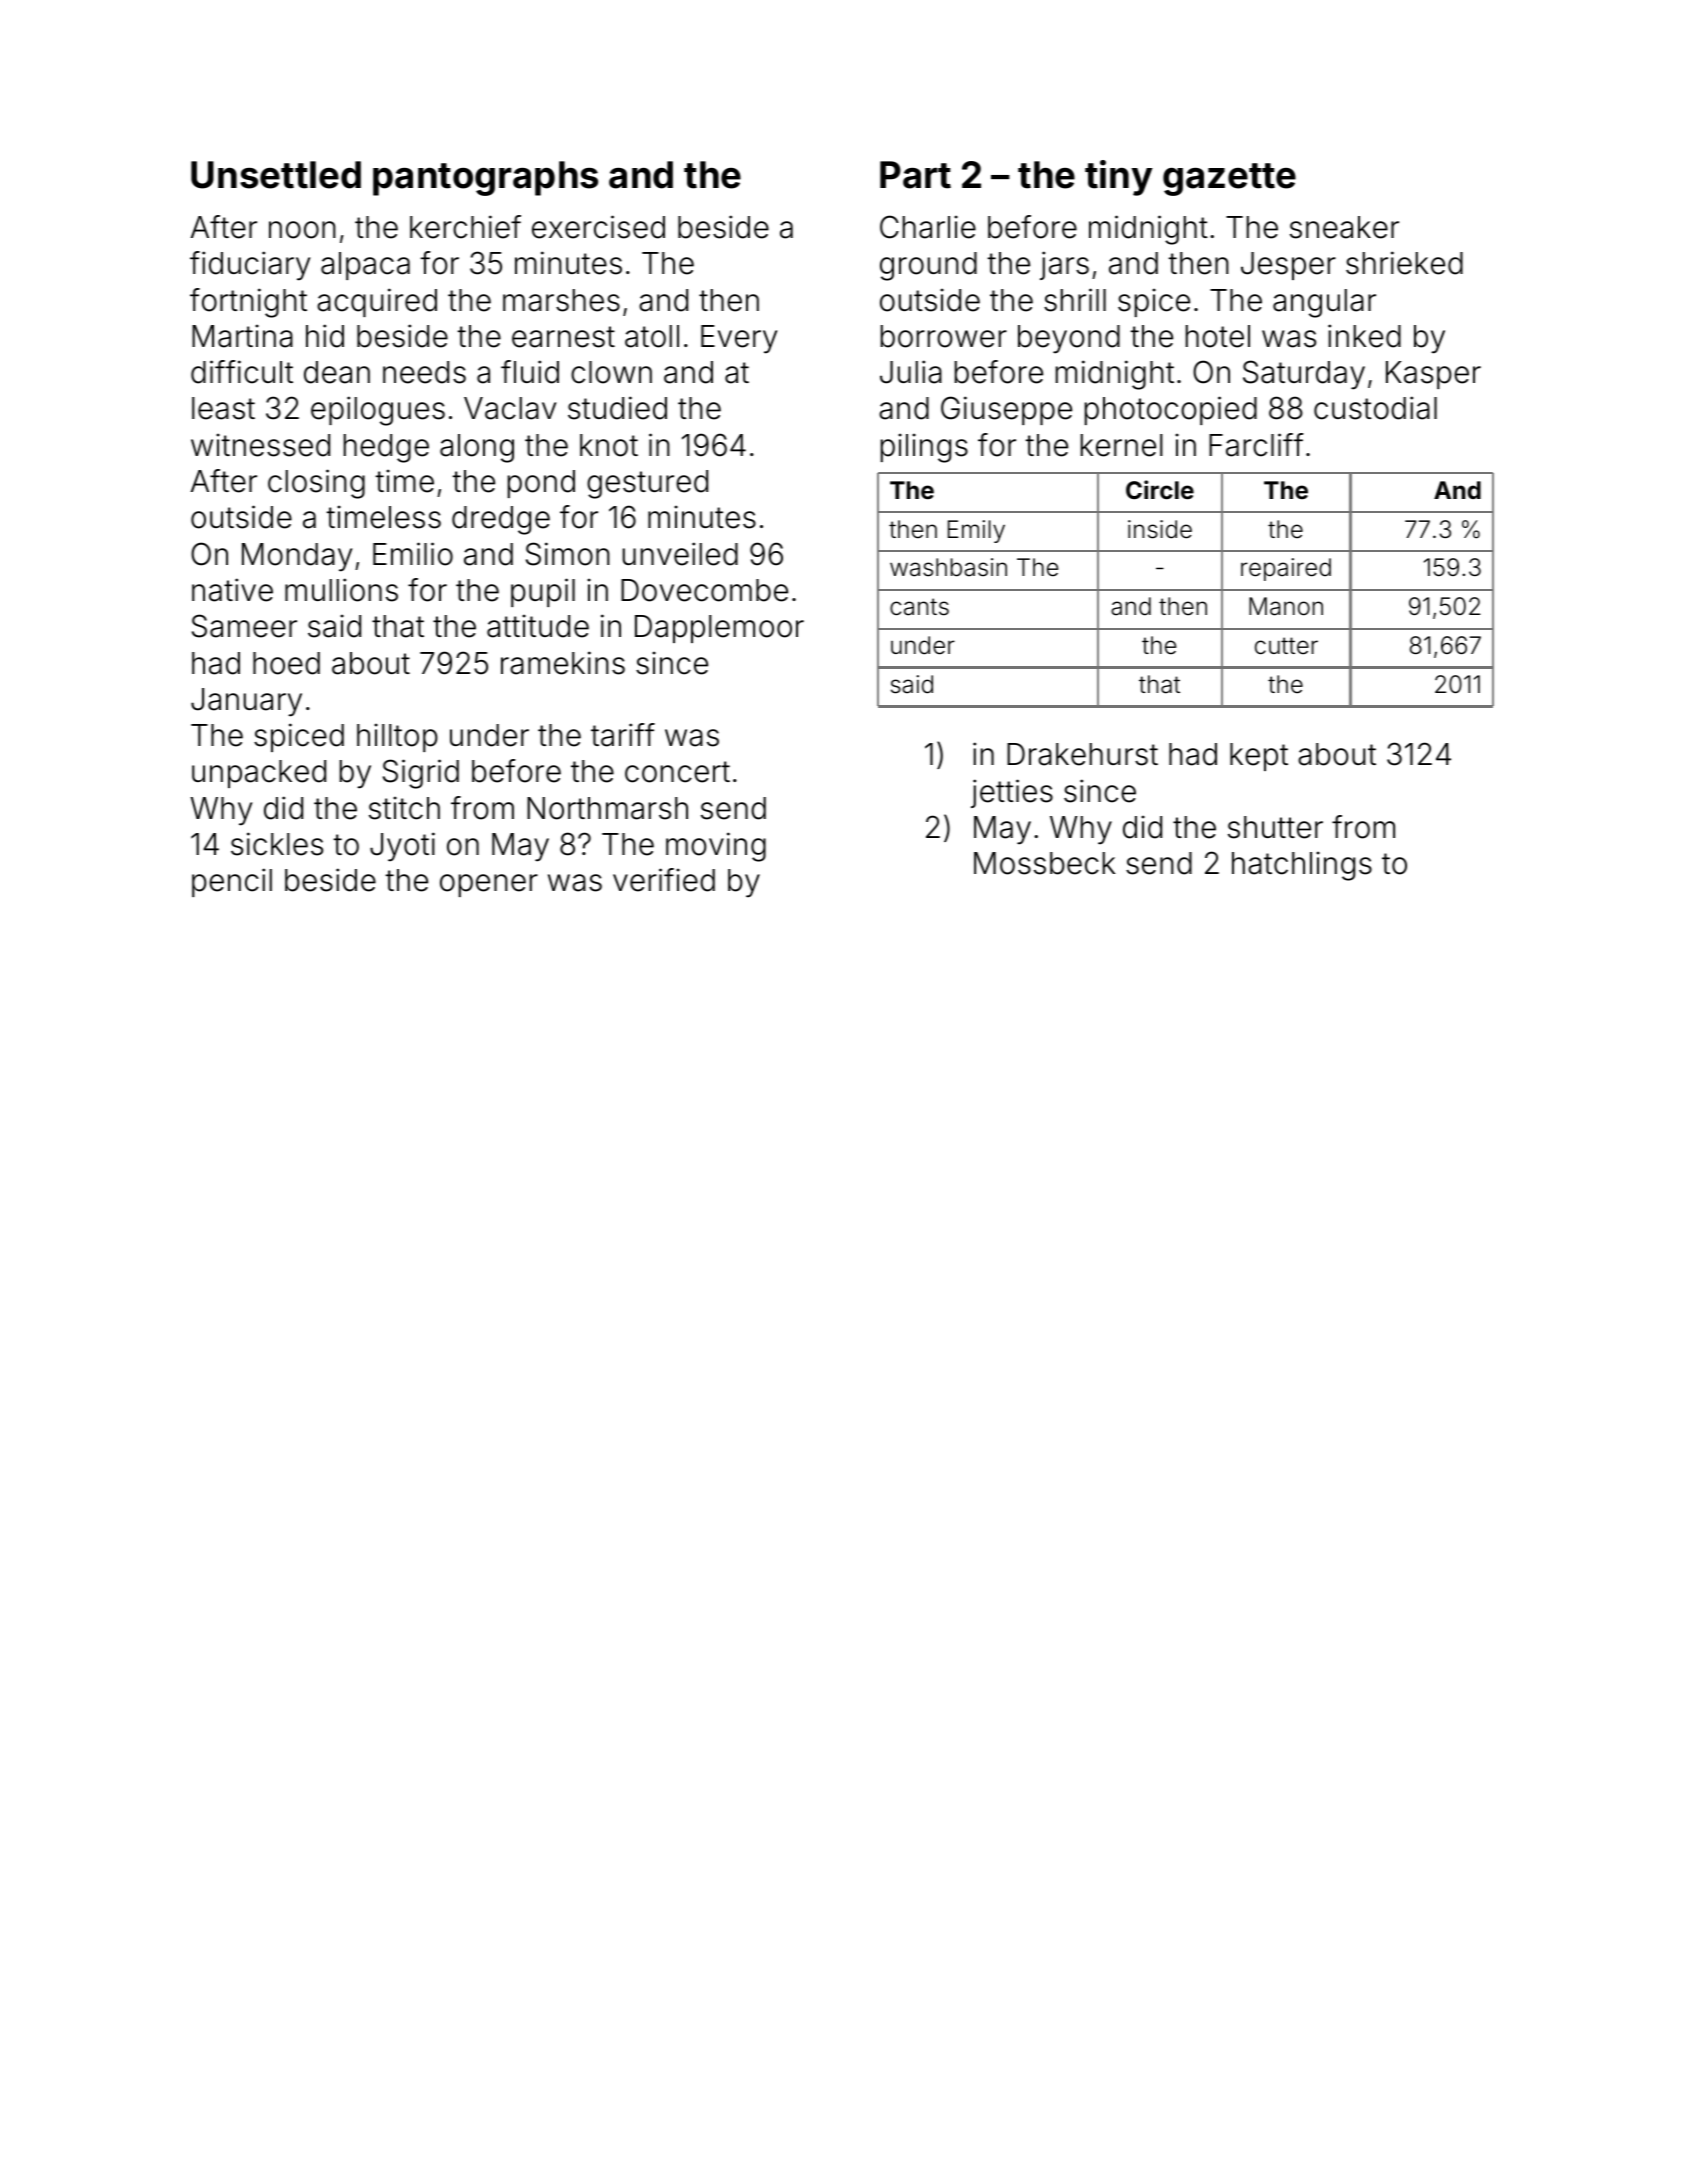  I want to click on inked, so click(1364, 336).
